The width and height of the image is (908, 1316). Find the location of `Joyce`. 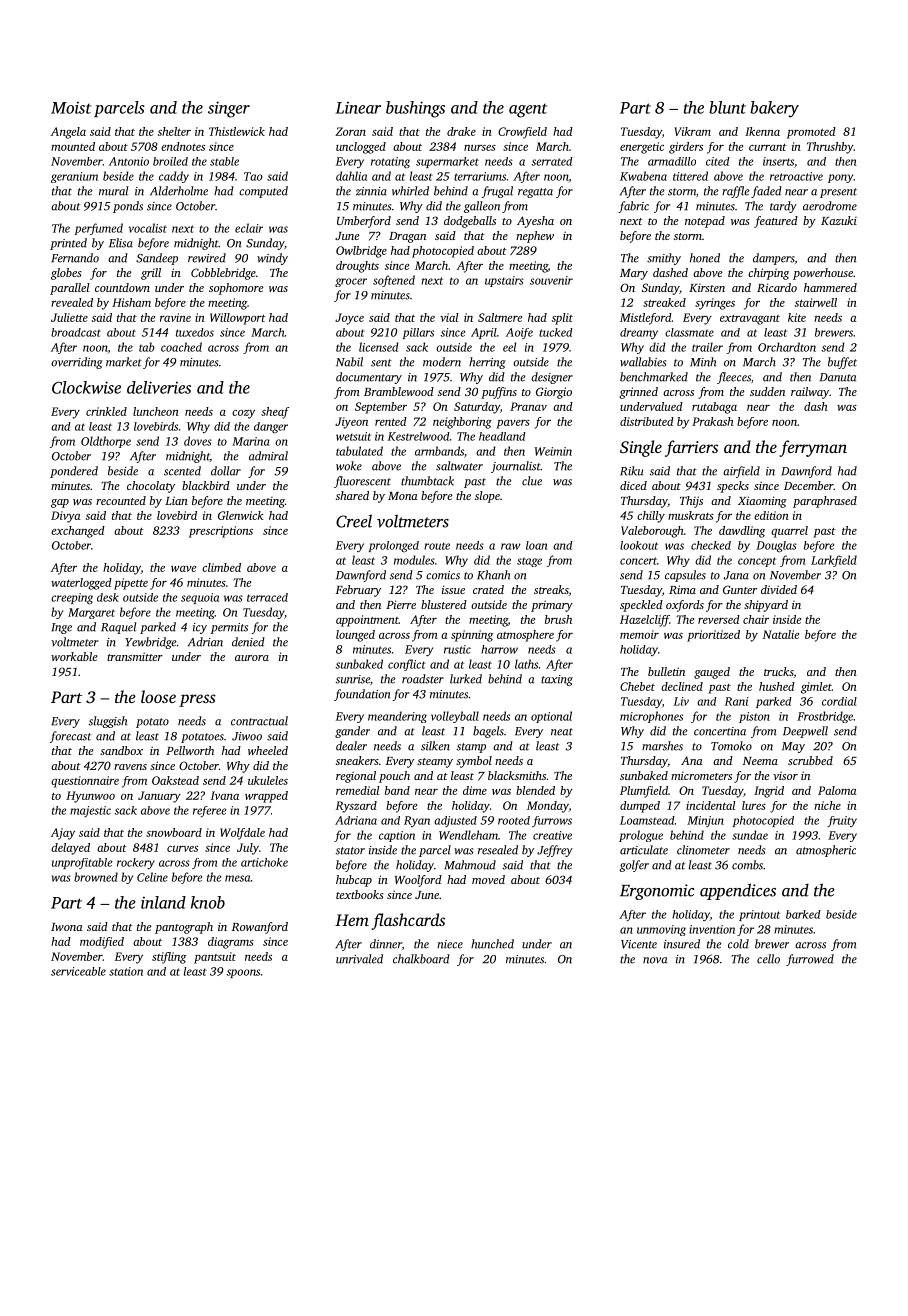

Joyce is located at coordinates (349, 319).
